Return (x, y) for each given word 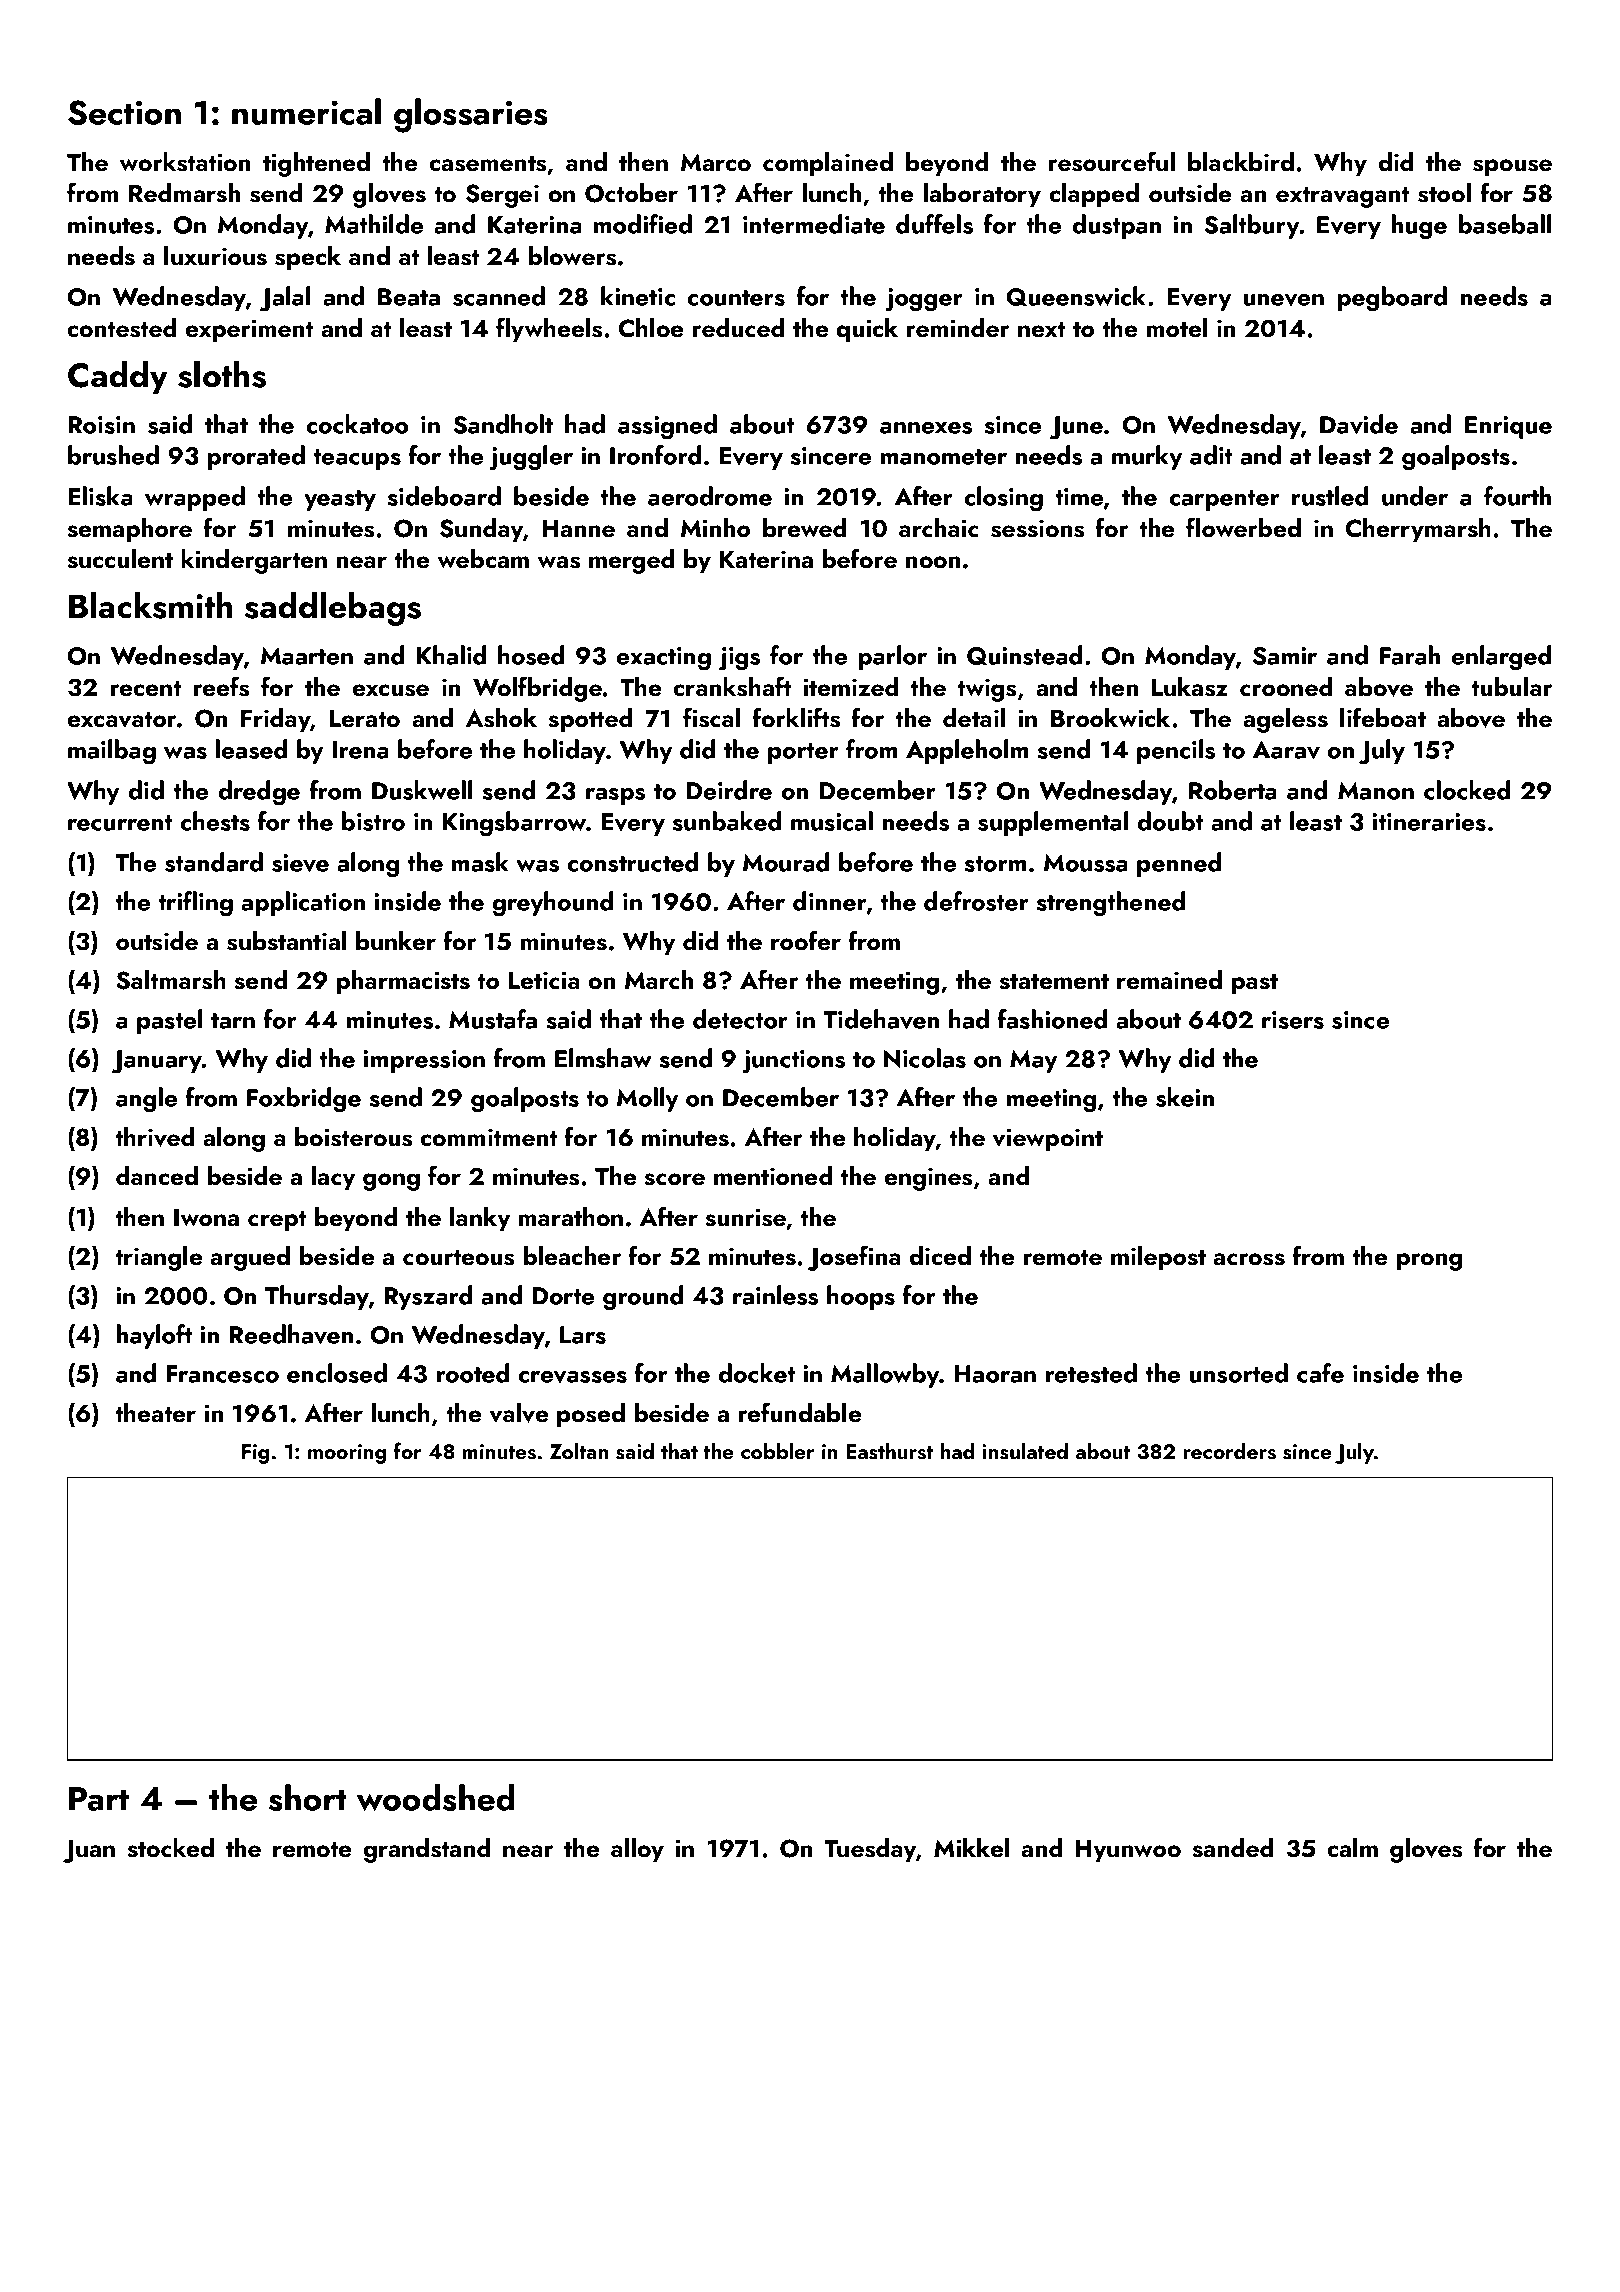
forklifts (796, 717)
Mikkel (971, 1847)
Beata (409, 297)
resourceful (1112, 161)
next (1041, 329)
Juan (89, 1851)
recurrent (120, 823)
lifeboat (1383, 717)
